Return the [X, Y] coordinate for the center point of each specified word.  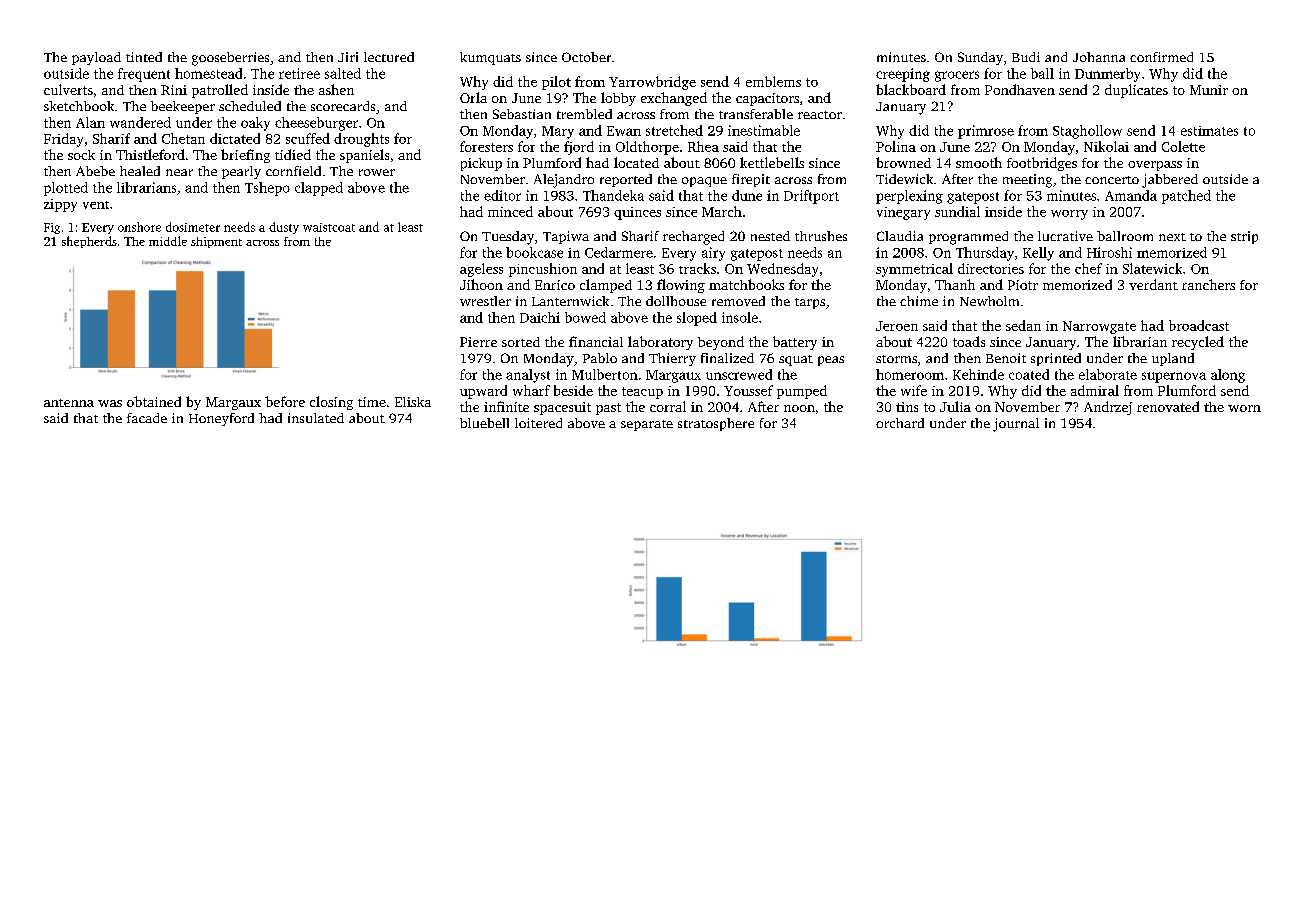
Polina [896, 146]
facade [147, 418]
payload [96, 58]
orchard [900, 423]
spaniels [364, 156]
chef [1088, 268]
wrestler [485, 301]
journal [1016, 425]
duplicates [1136, 91]
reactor [820, 115]
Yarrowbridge [652, 83]
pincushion [543, 270]
